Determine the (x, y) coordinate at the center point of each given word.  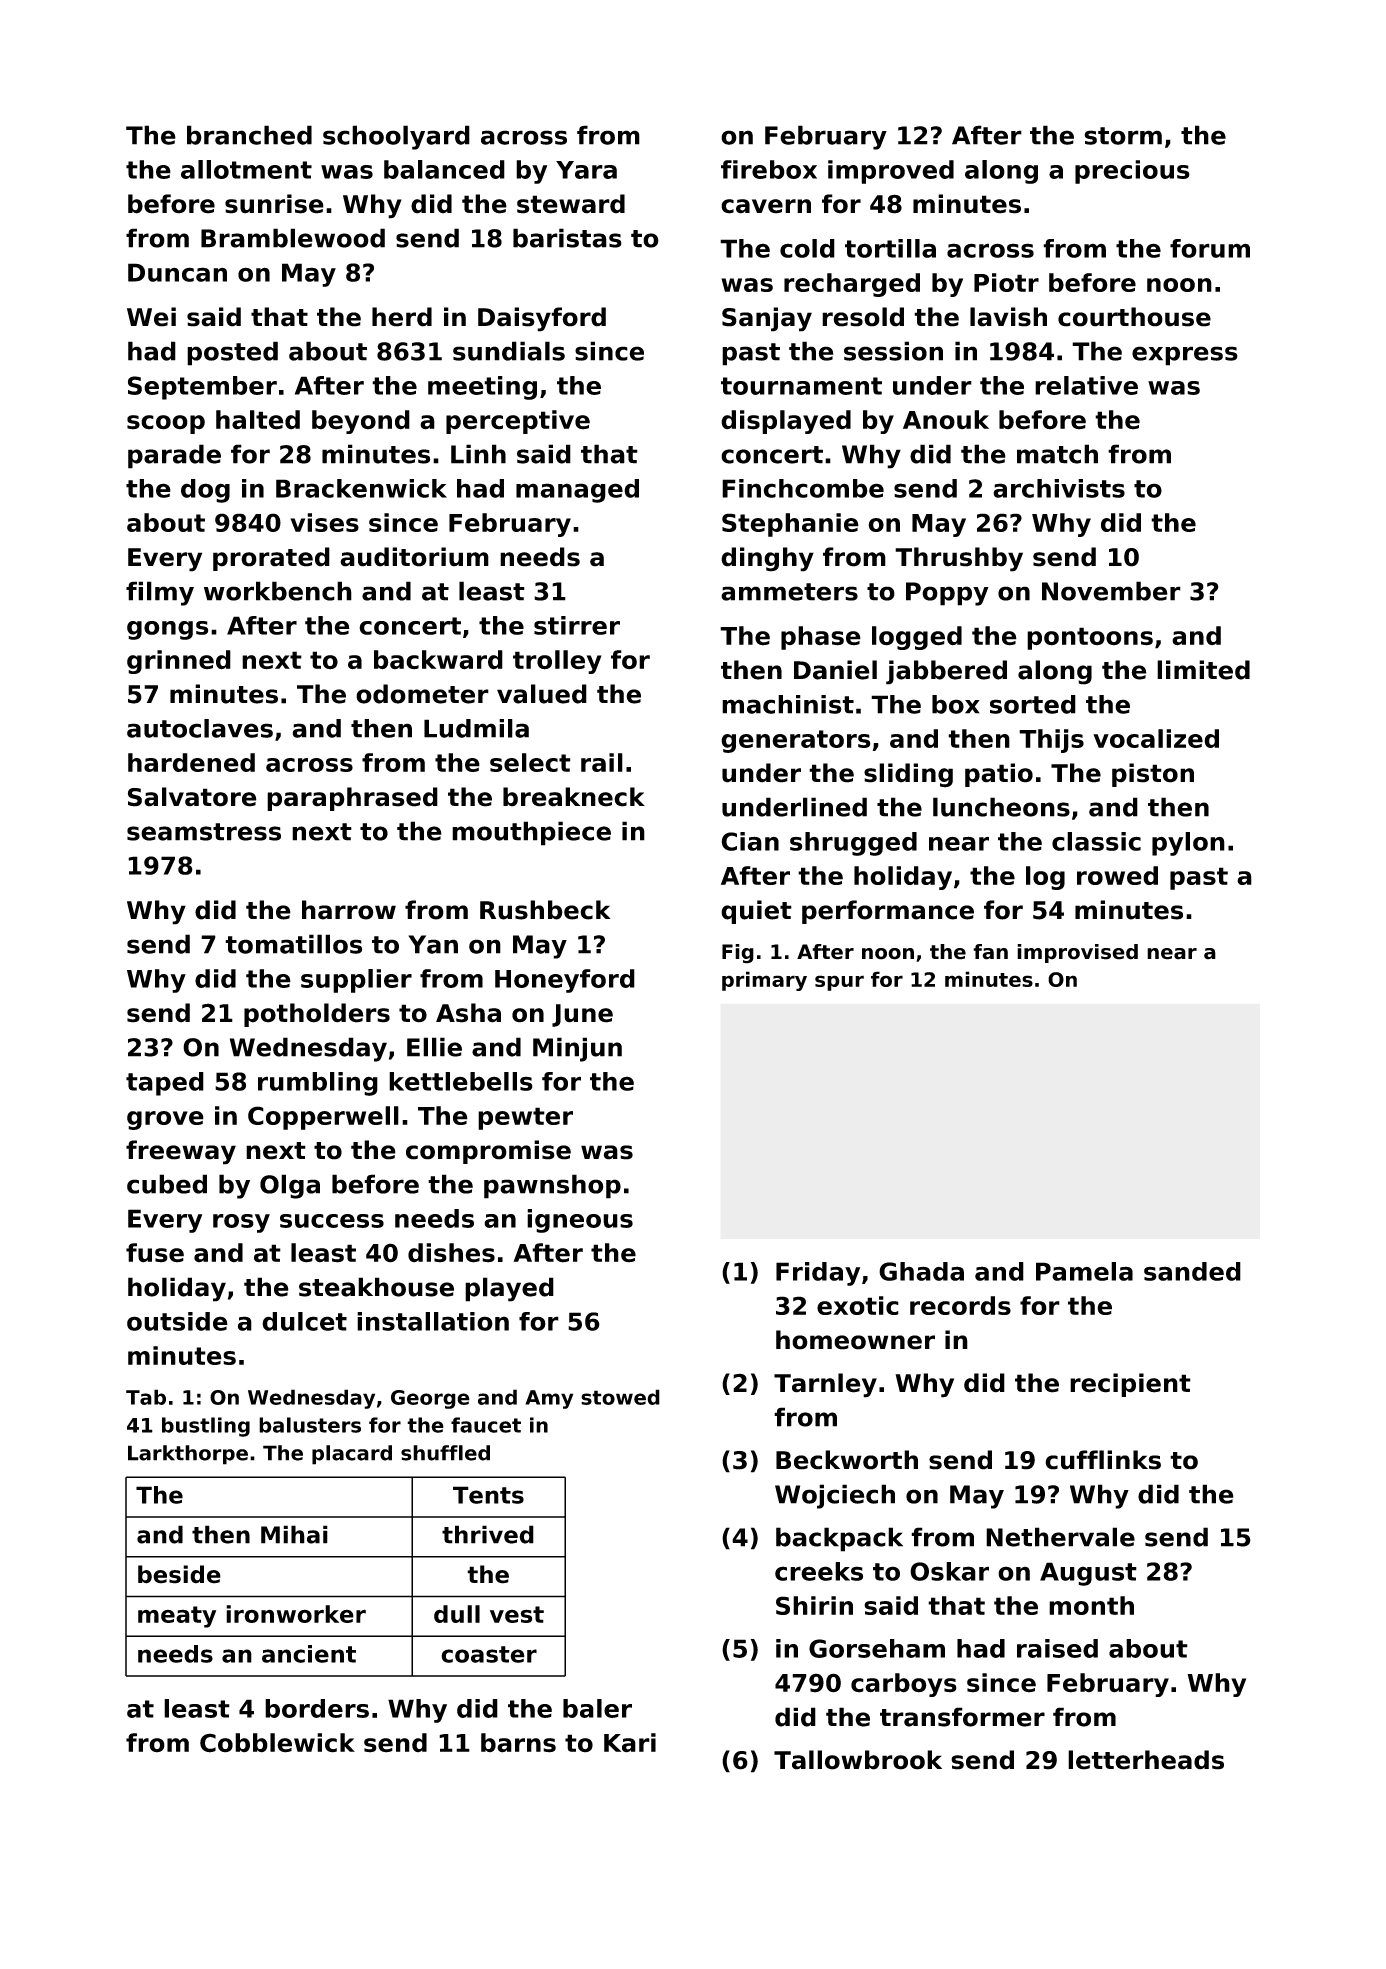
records (960, 1305)
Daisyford (542, 319)
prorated (271, 559)
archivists (1059, 488)
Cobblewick (277, 1743)
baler (597, 1708)
